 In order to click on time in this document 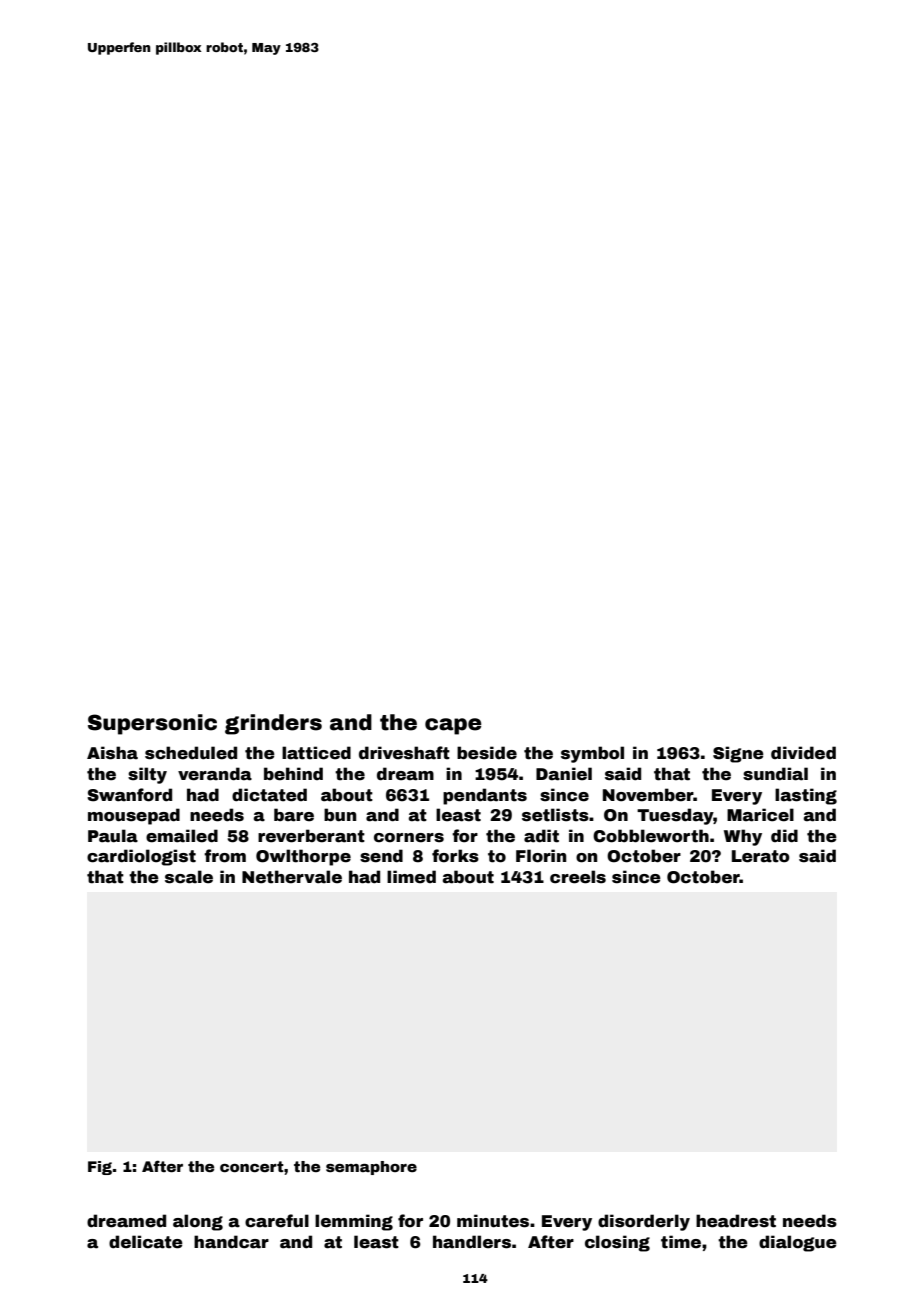, I will do `click(681, 1242)`.
